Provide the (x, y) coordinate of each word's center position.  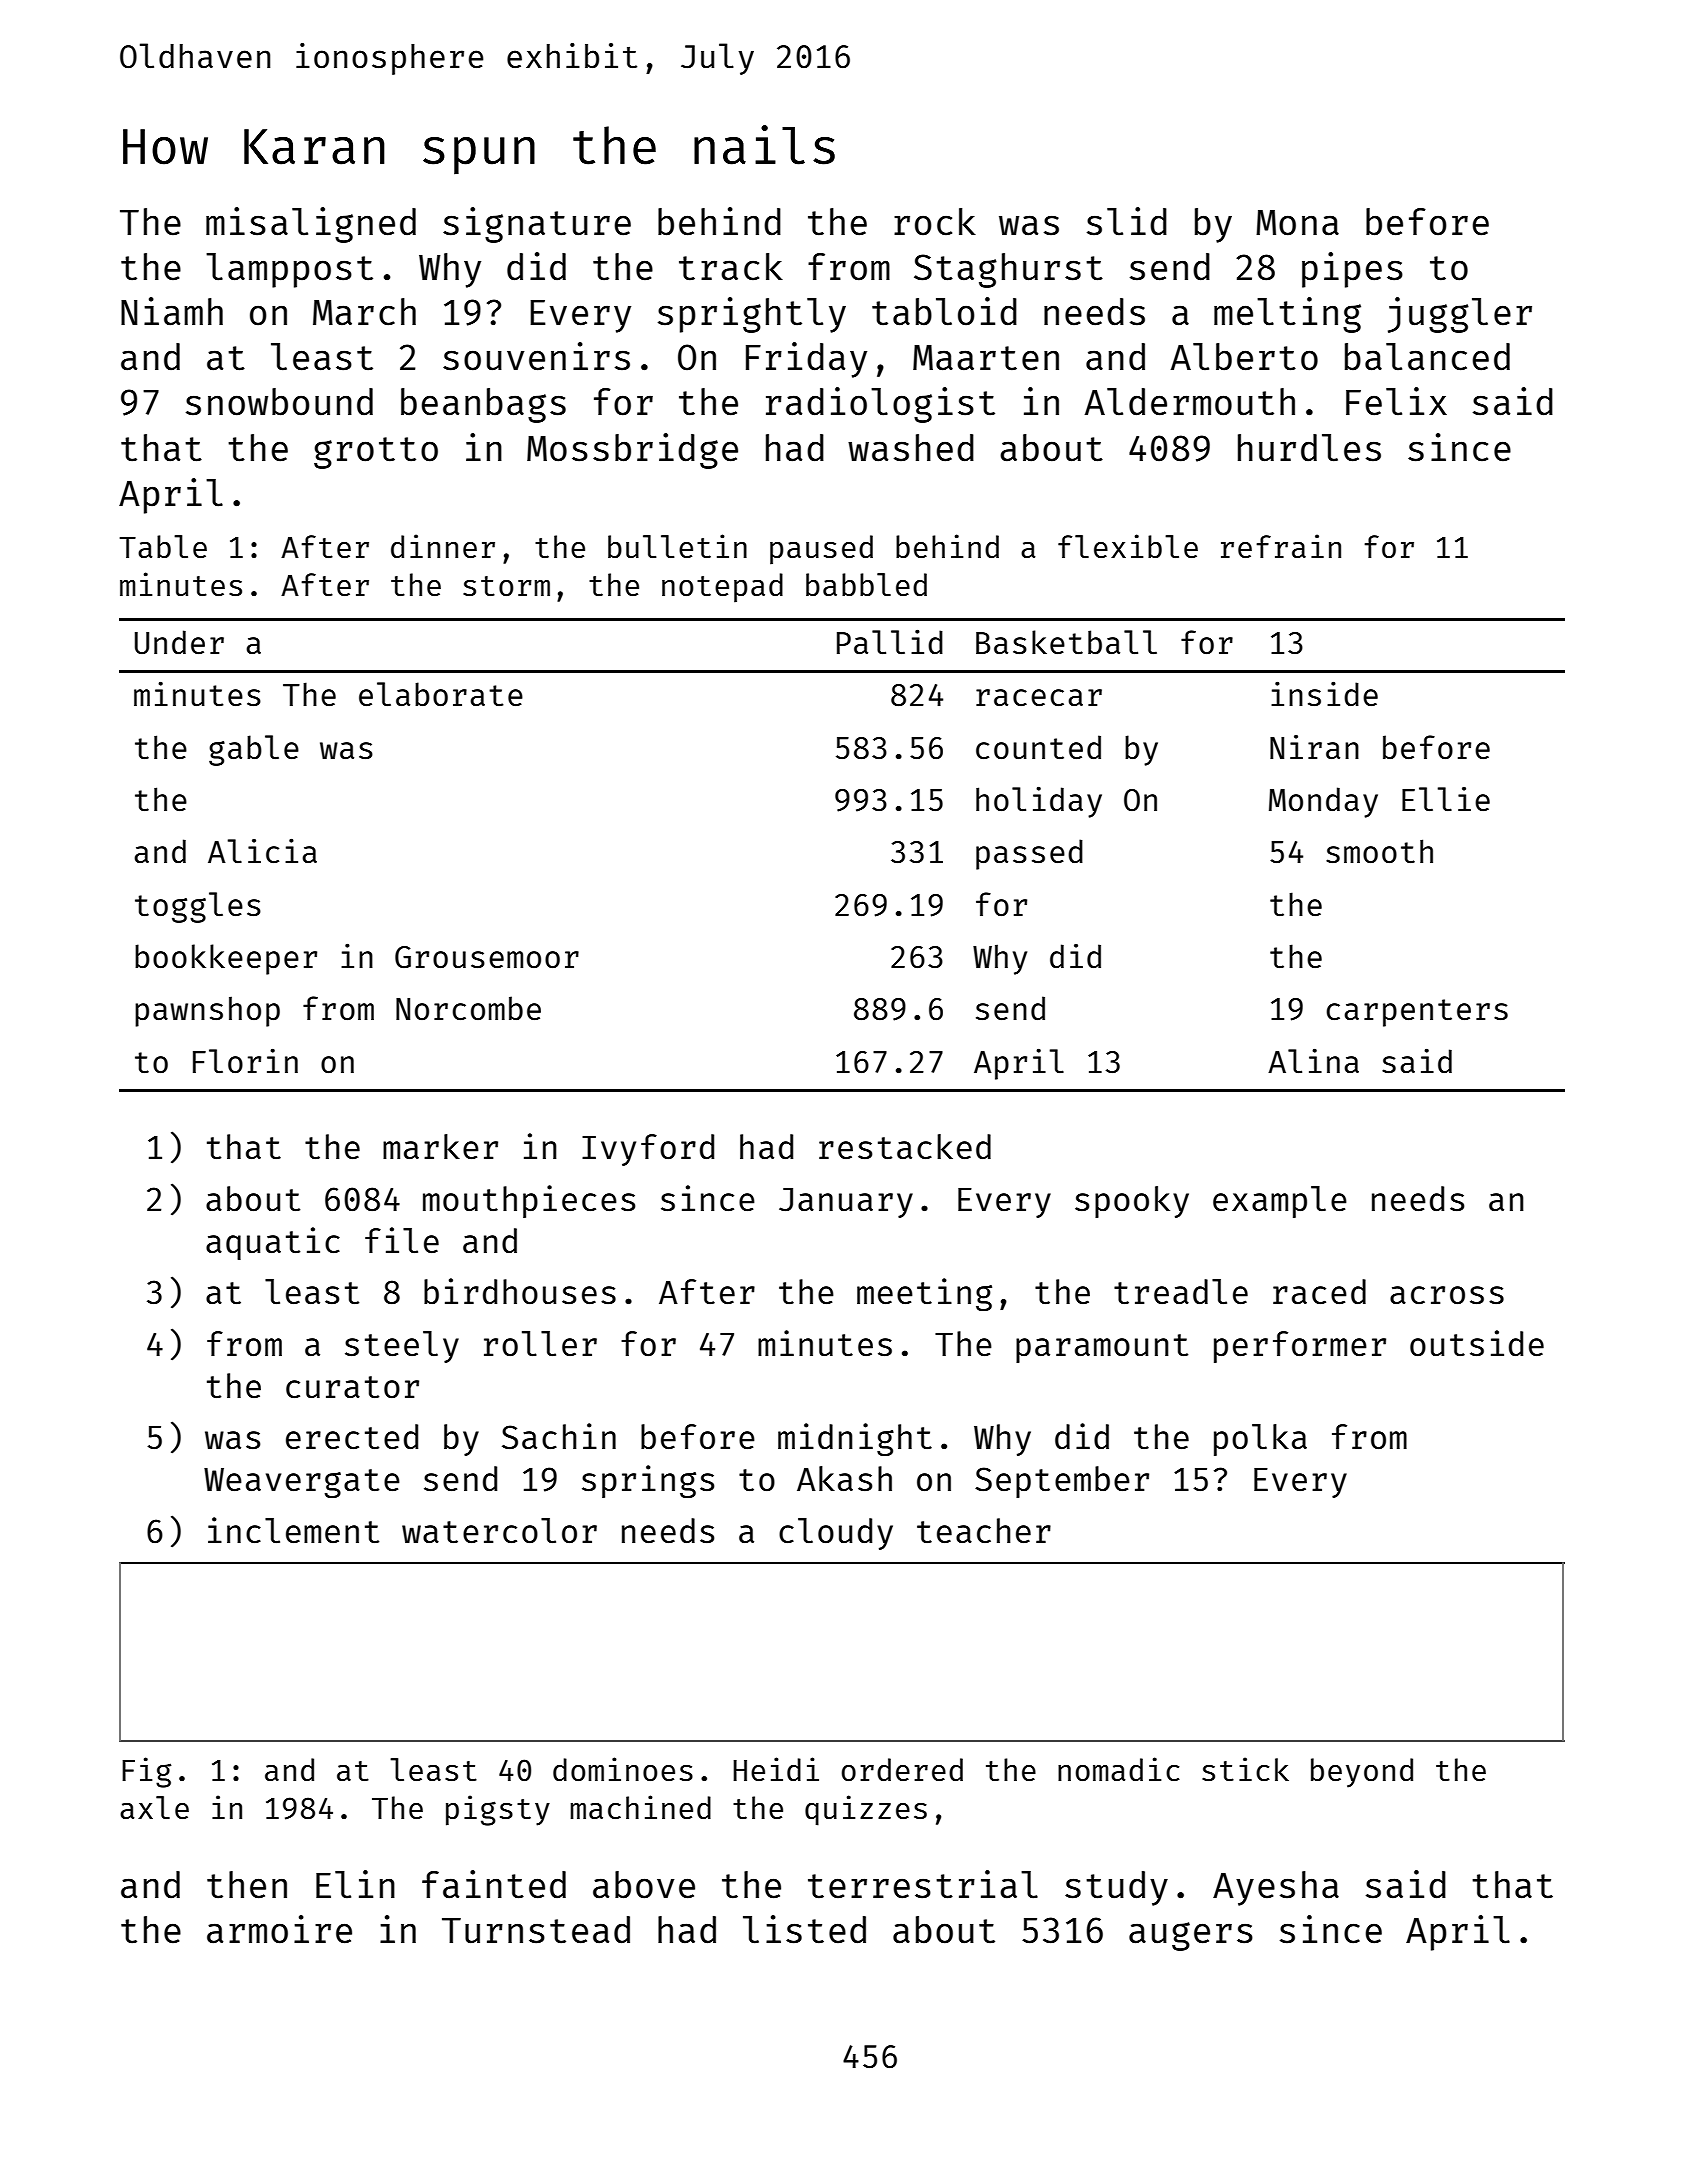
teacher (984, 1531)
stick (1245, 1769)
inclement (293, 1530)
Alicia (262, 851)
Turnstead (536, 1930)
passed (1029, 854)
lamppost (289, 270)
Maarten (986, 358)
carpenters (1417, 1013)
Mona (1297, 223)
